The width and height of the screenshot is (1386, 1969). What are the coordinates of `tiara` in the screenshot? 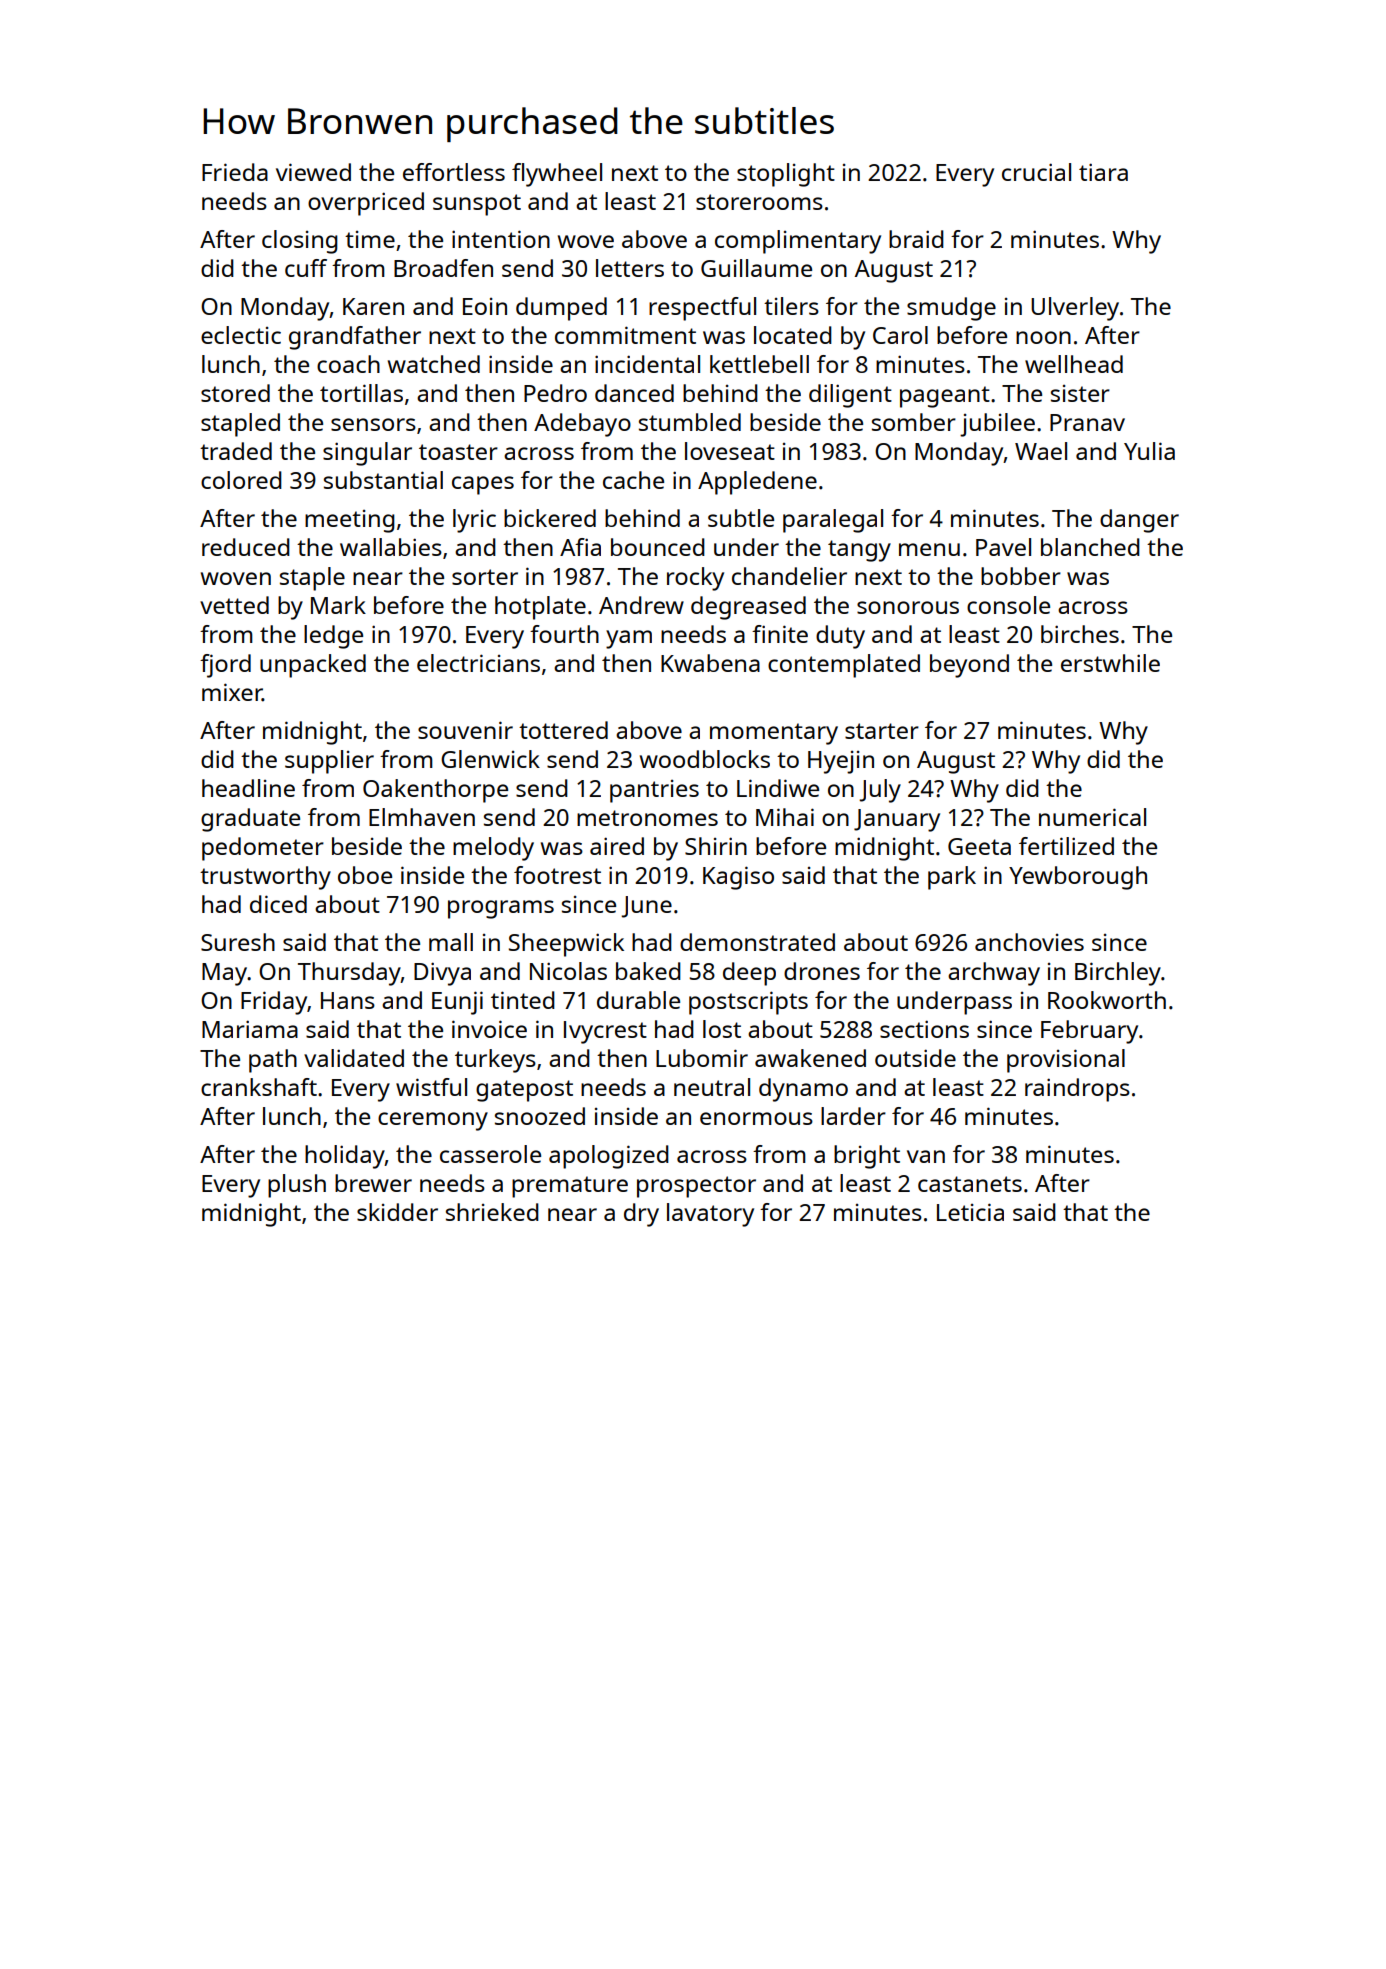 It's located at (1103, 172).
